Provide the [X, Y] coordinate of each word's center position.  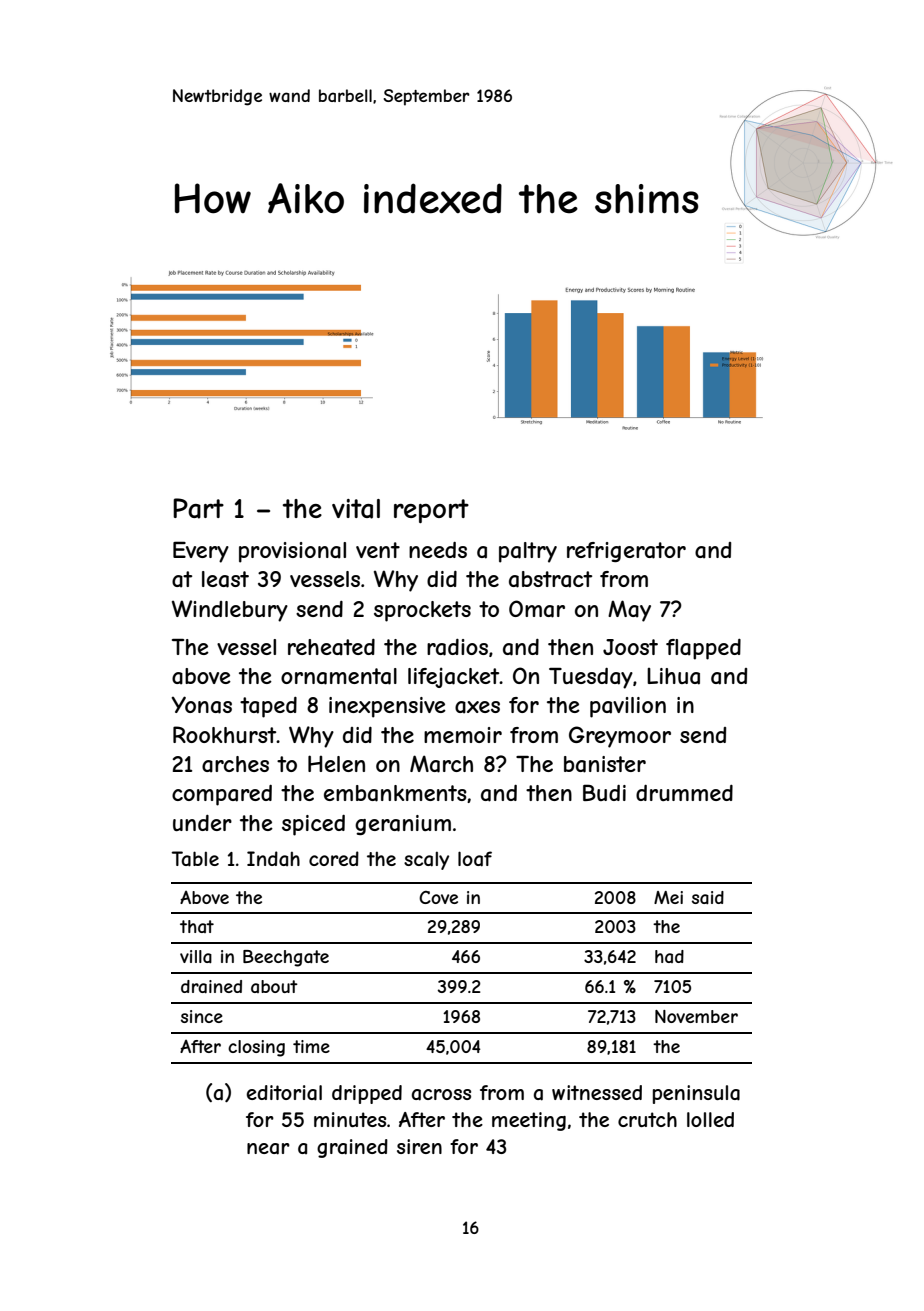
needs [438, 550]
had [669, 956]
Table [195, 859]
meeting [529, 1121]
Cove [438, 897]
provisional [292, 552]
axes [477, 707]
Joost [630, 647]
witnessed [597, 1092]
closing [256, 1048]
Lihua [673, 676]
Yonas [201, 705]
